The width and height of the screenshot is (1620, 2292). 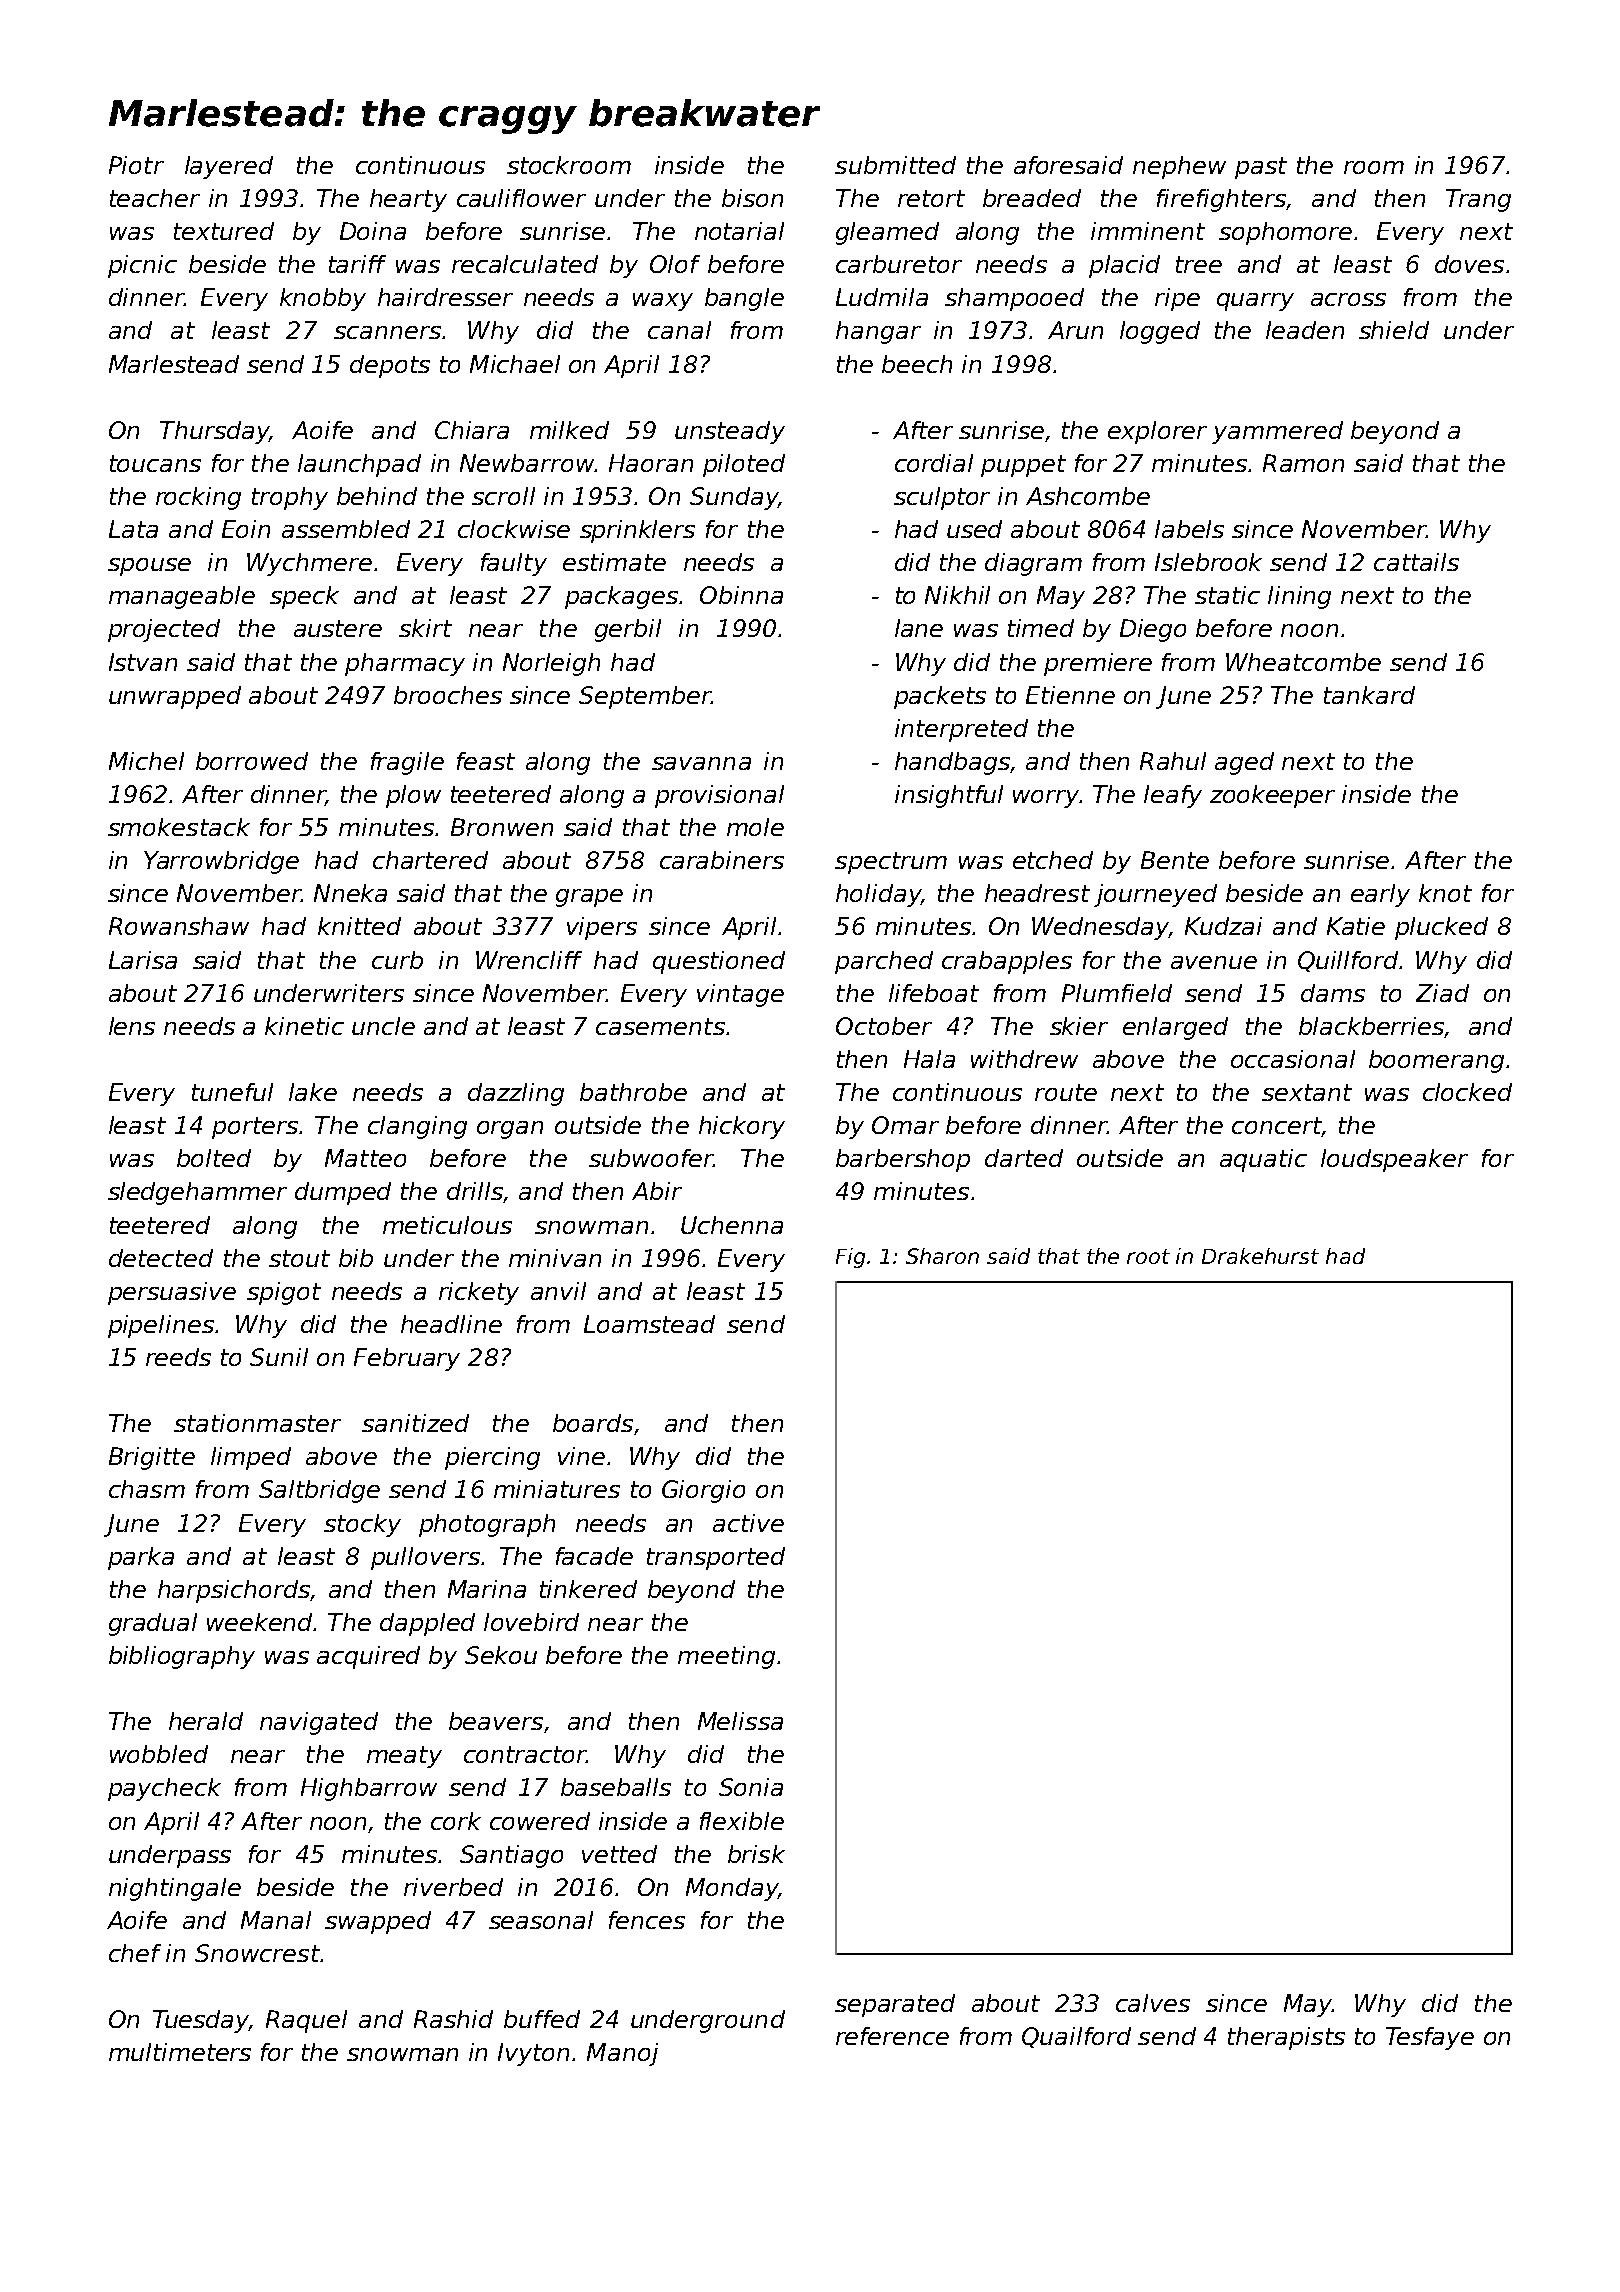 I want to click on smokestack, so click(x=179, y=827).
